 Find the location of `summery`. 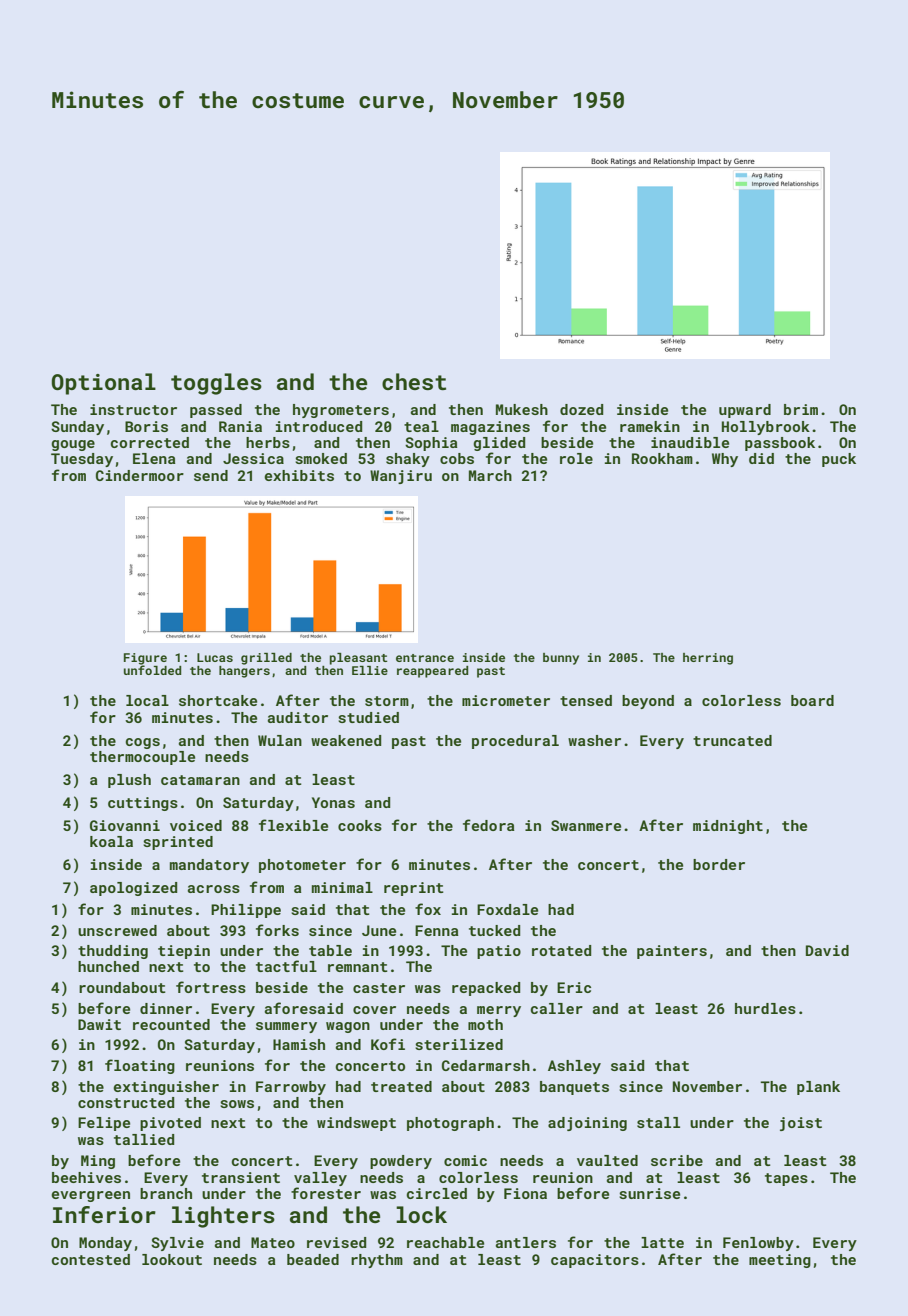

summery is located at coordinates (286, 1027).
